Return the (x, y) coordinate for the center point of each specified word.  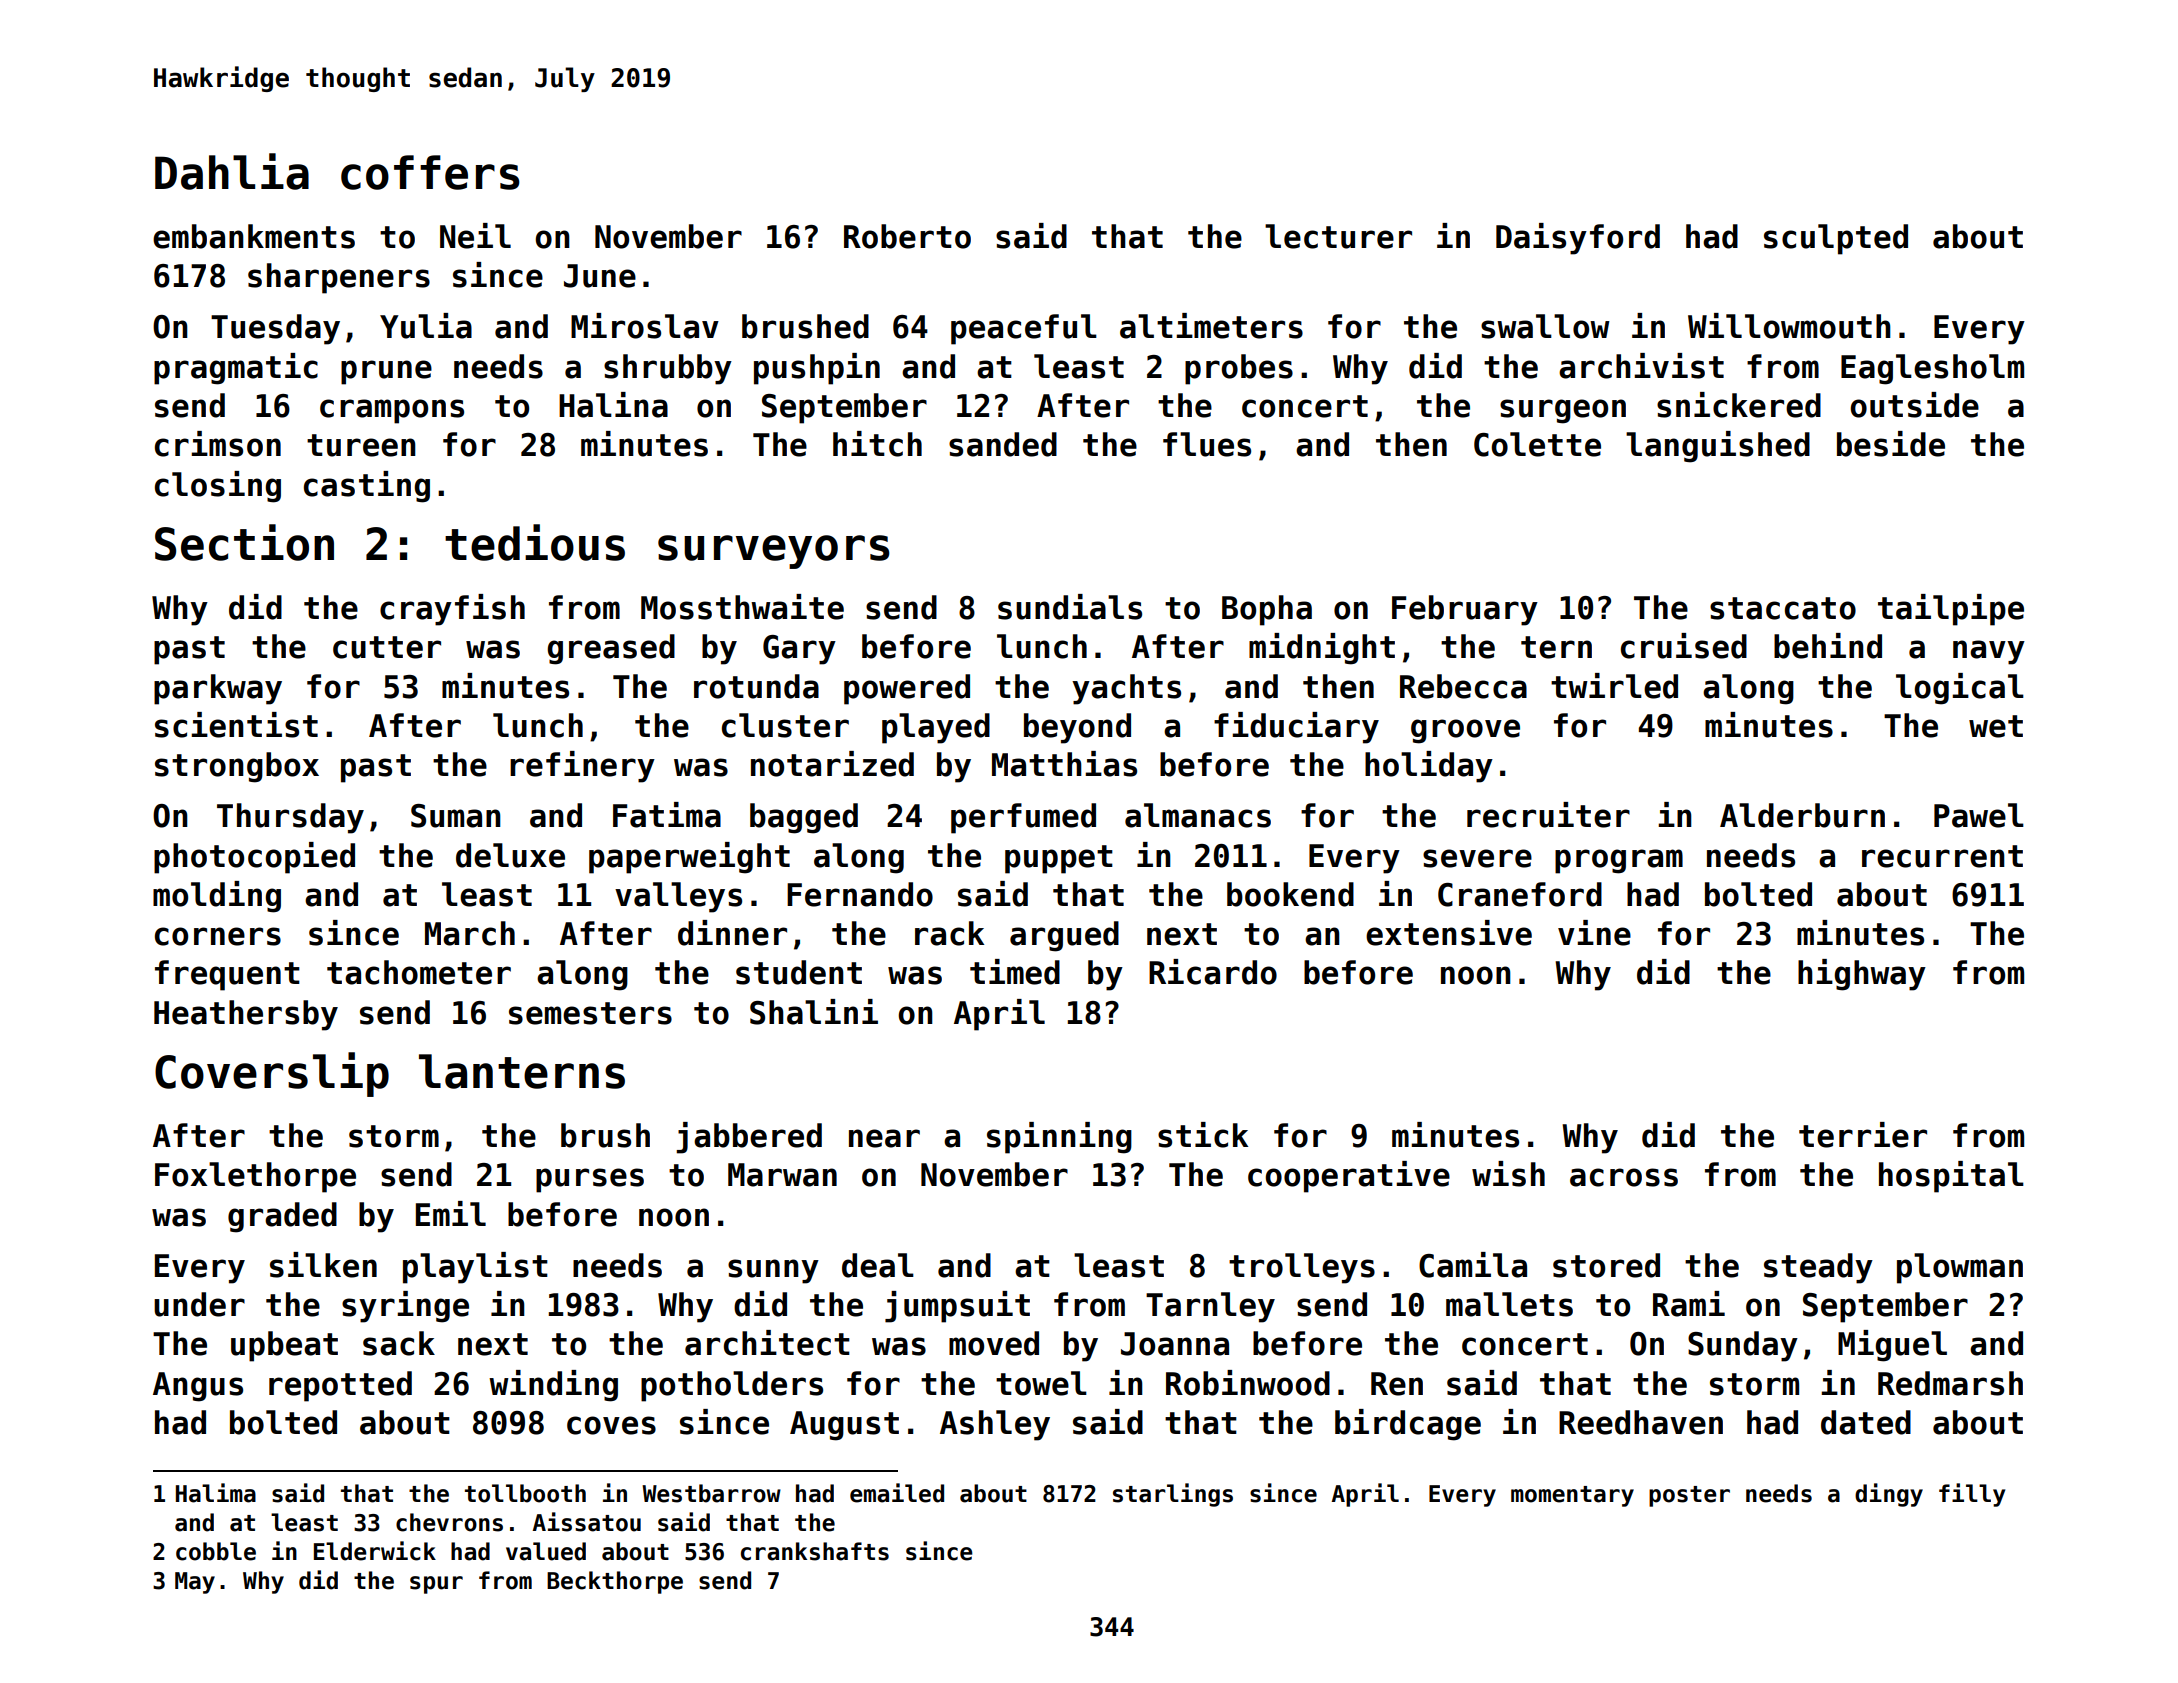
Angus (198, 1387)
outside (1914, 405)
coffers (430, 172)
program (1619, 861)
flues (1207, 444)
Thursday (290, 818)
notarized (832, 764)
